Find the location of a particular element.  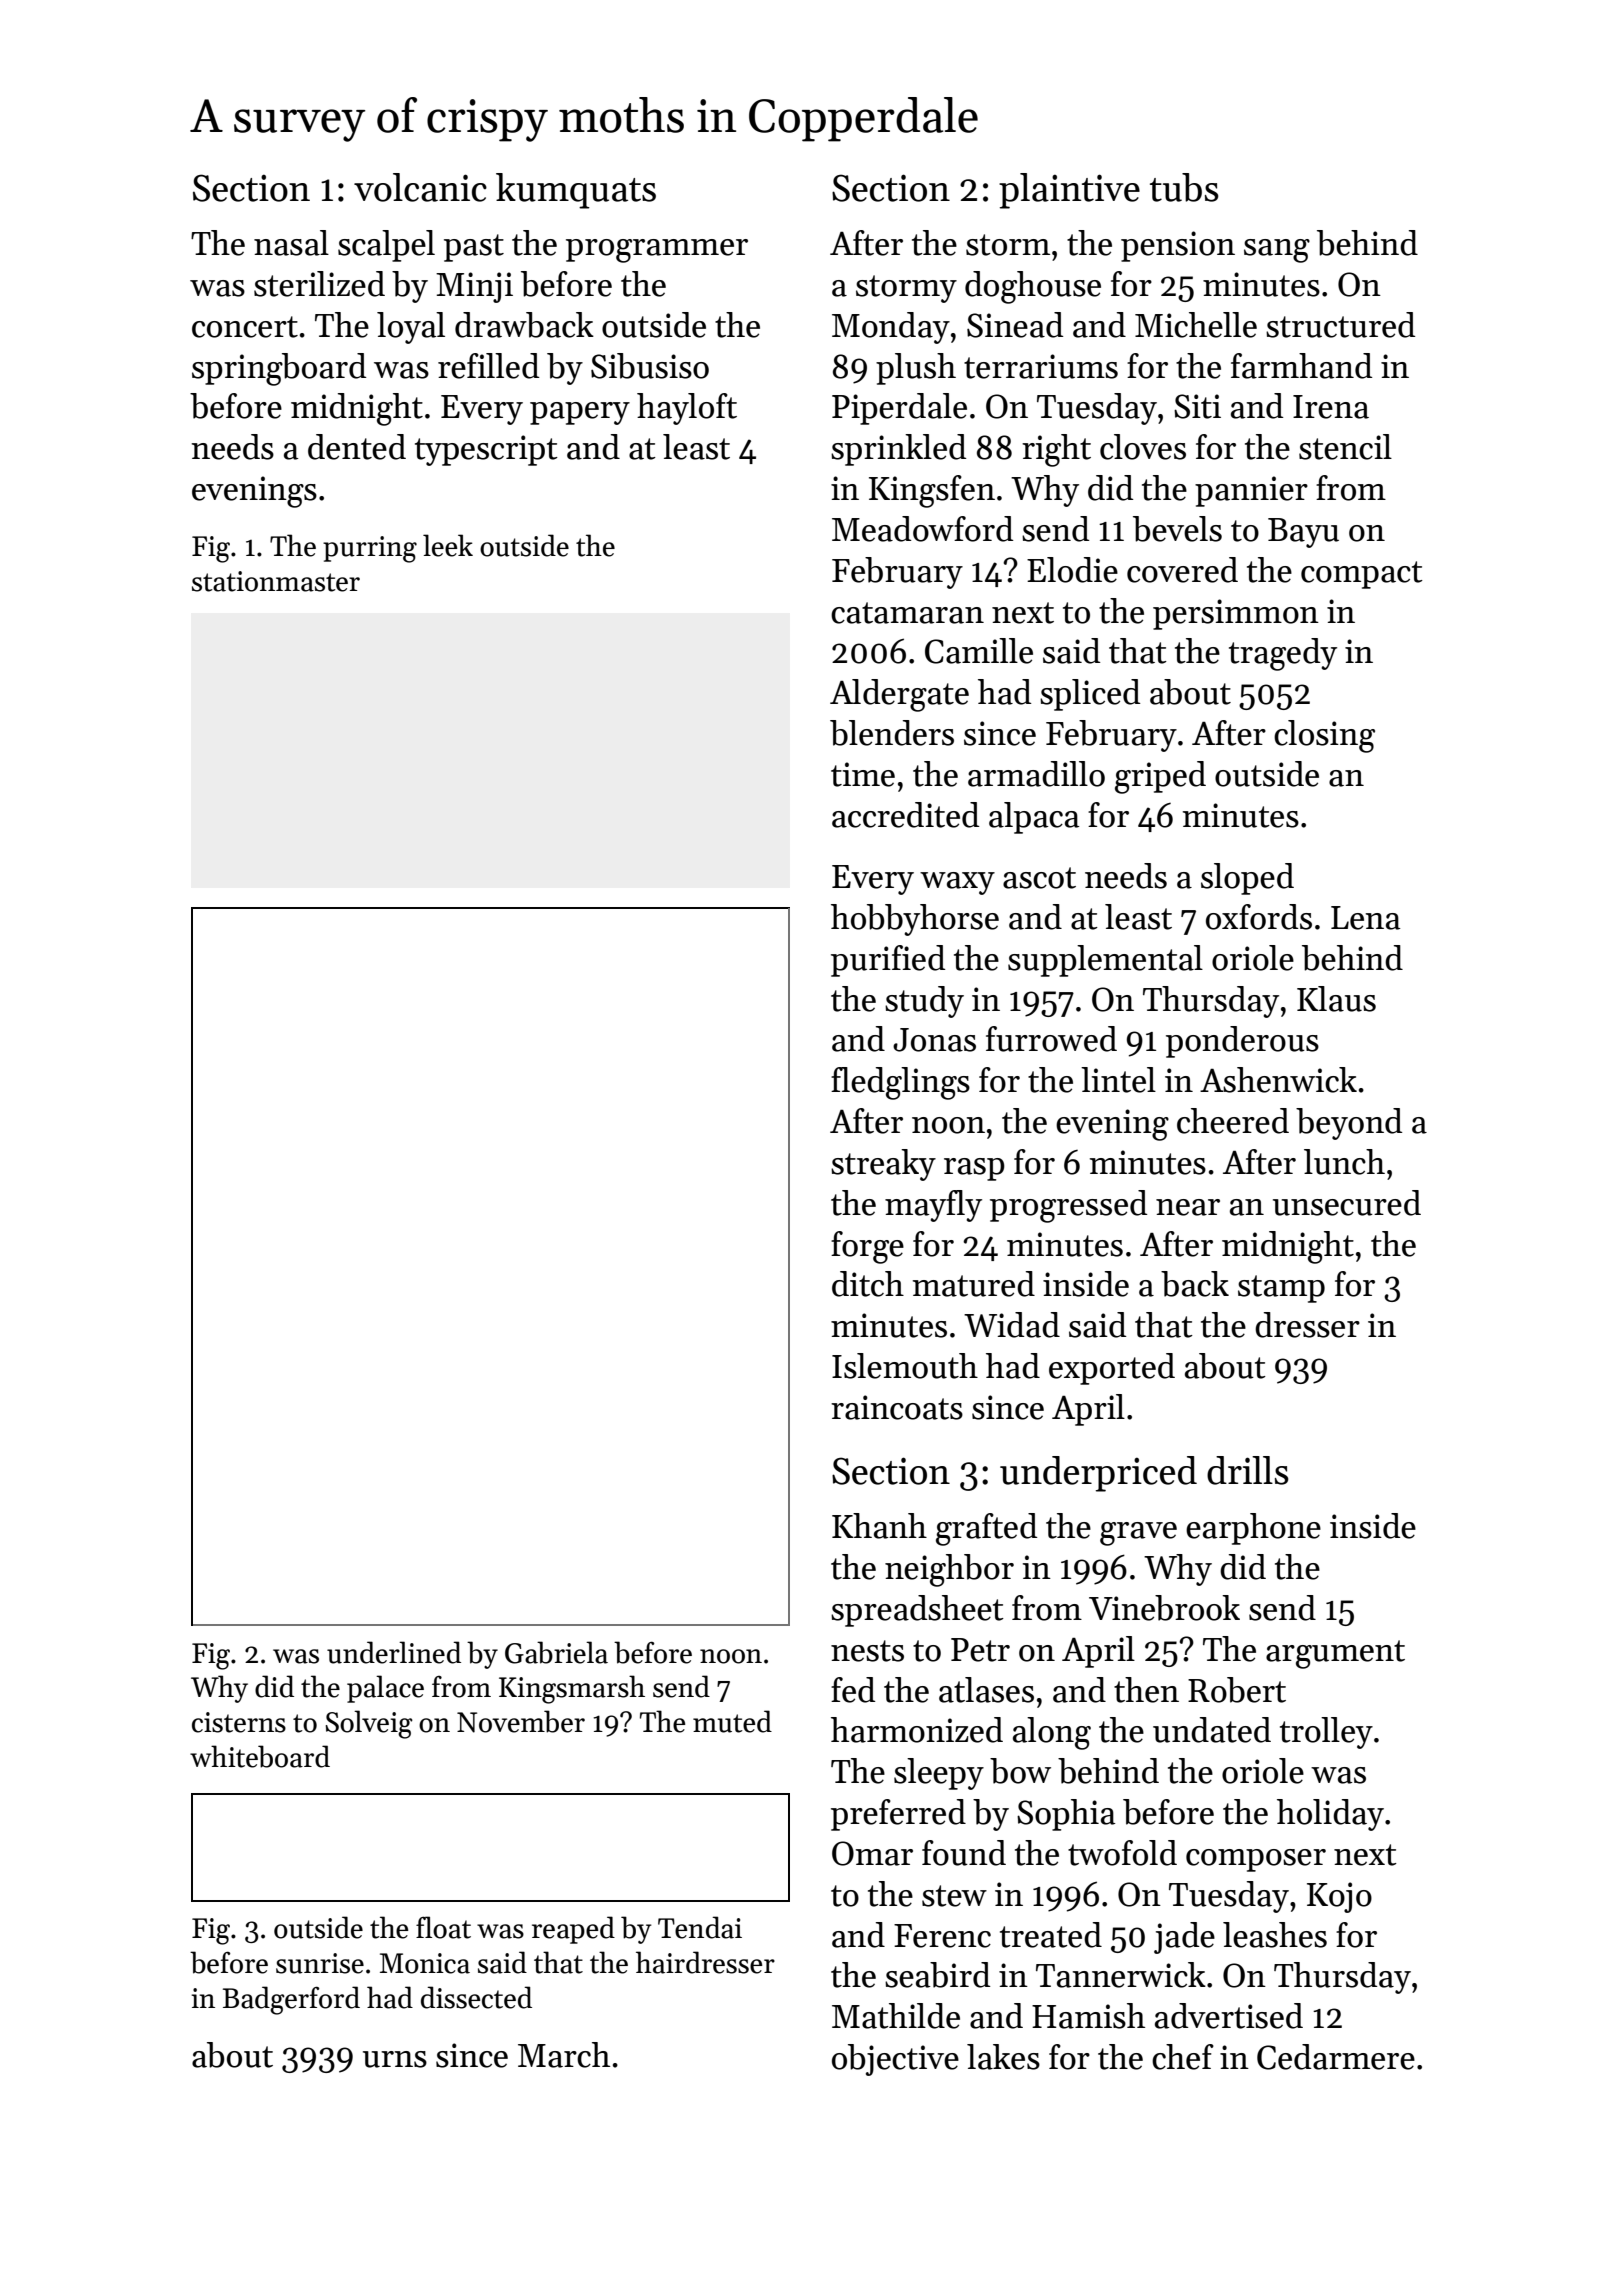

compact is located at coordinates (1362, 575).
